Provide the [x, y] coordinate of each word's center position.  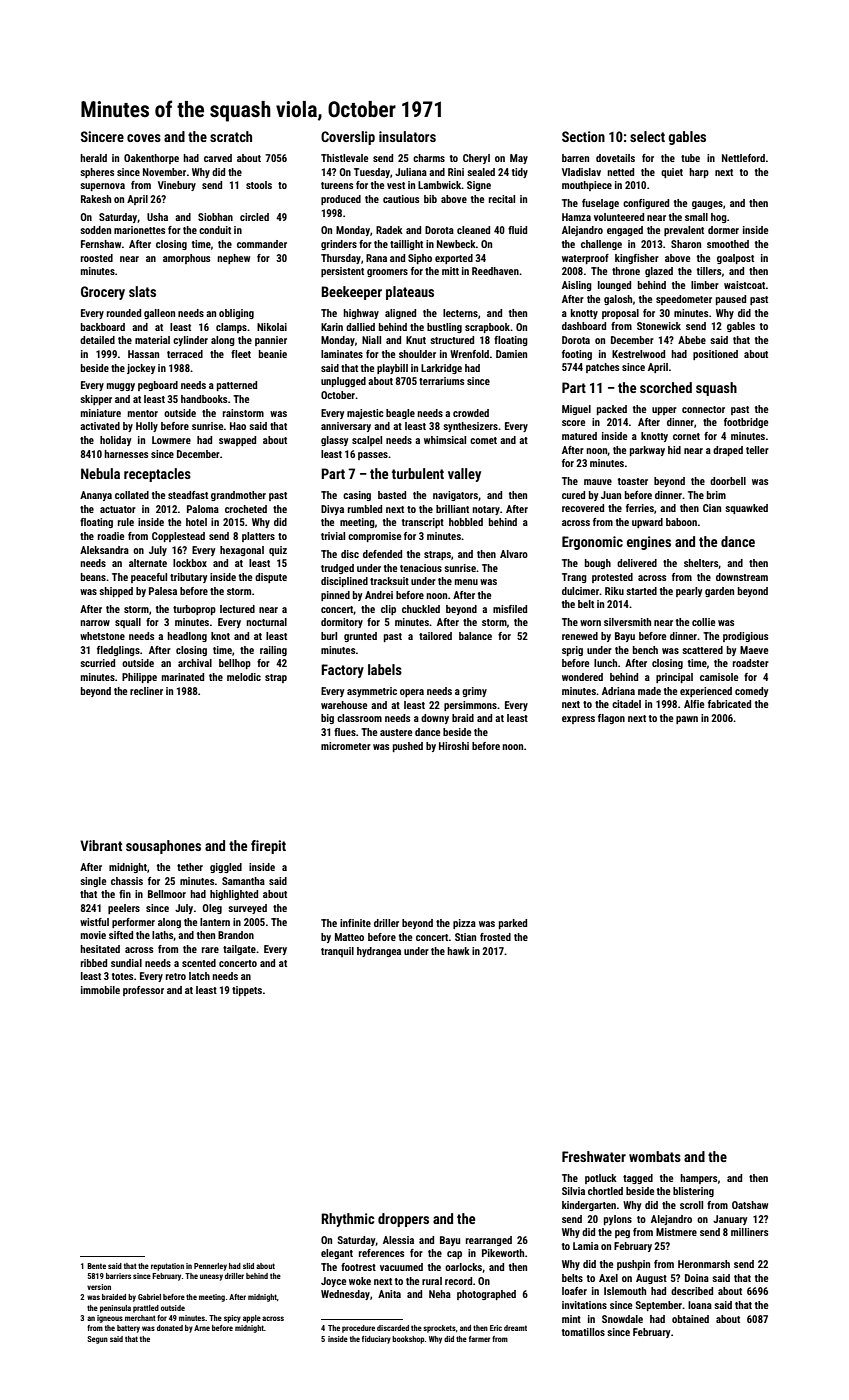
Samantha [243, 881]
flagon [611, 719]
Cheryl [476, 159]
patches [602, 368]
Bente [96, 1266]
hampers [698, 1179]
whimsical [445, 440]
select [647, 136]
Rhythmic [348, 1220]
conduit [215, 230]
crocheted [246, 509]
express [578, 720]
